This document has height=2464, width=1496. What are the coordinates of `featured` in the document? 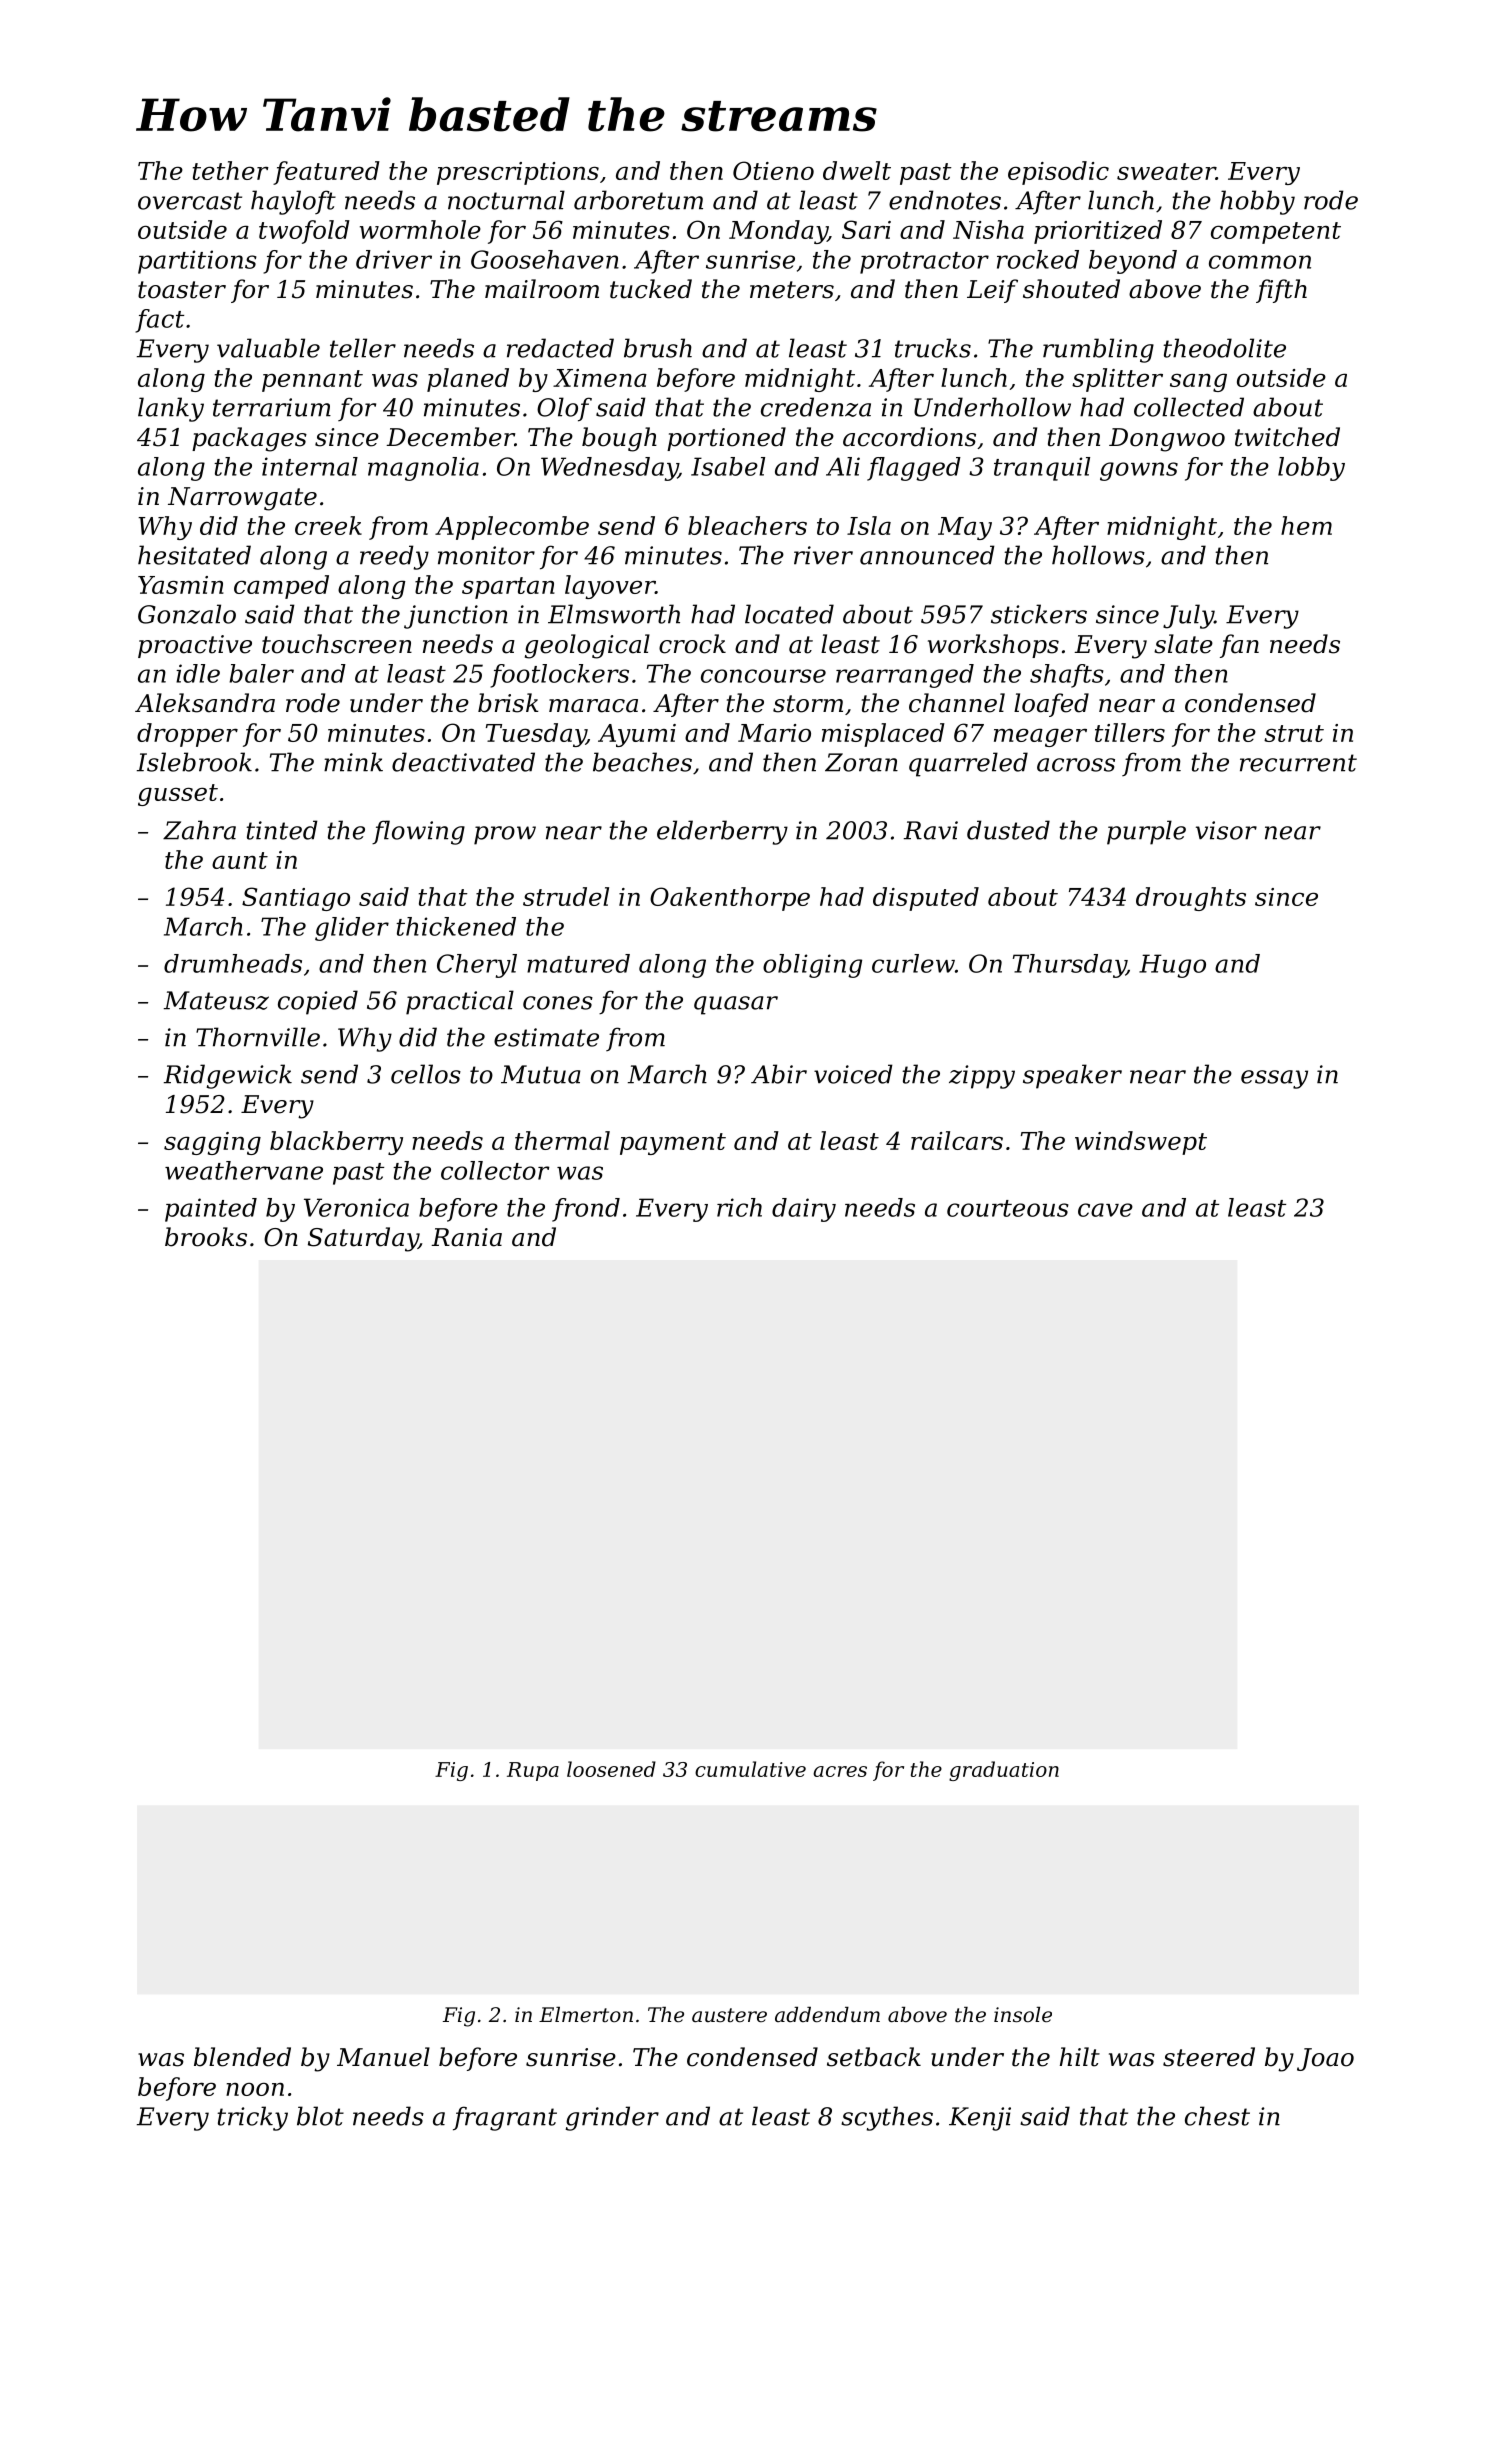 It's located at (326, 173).
